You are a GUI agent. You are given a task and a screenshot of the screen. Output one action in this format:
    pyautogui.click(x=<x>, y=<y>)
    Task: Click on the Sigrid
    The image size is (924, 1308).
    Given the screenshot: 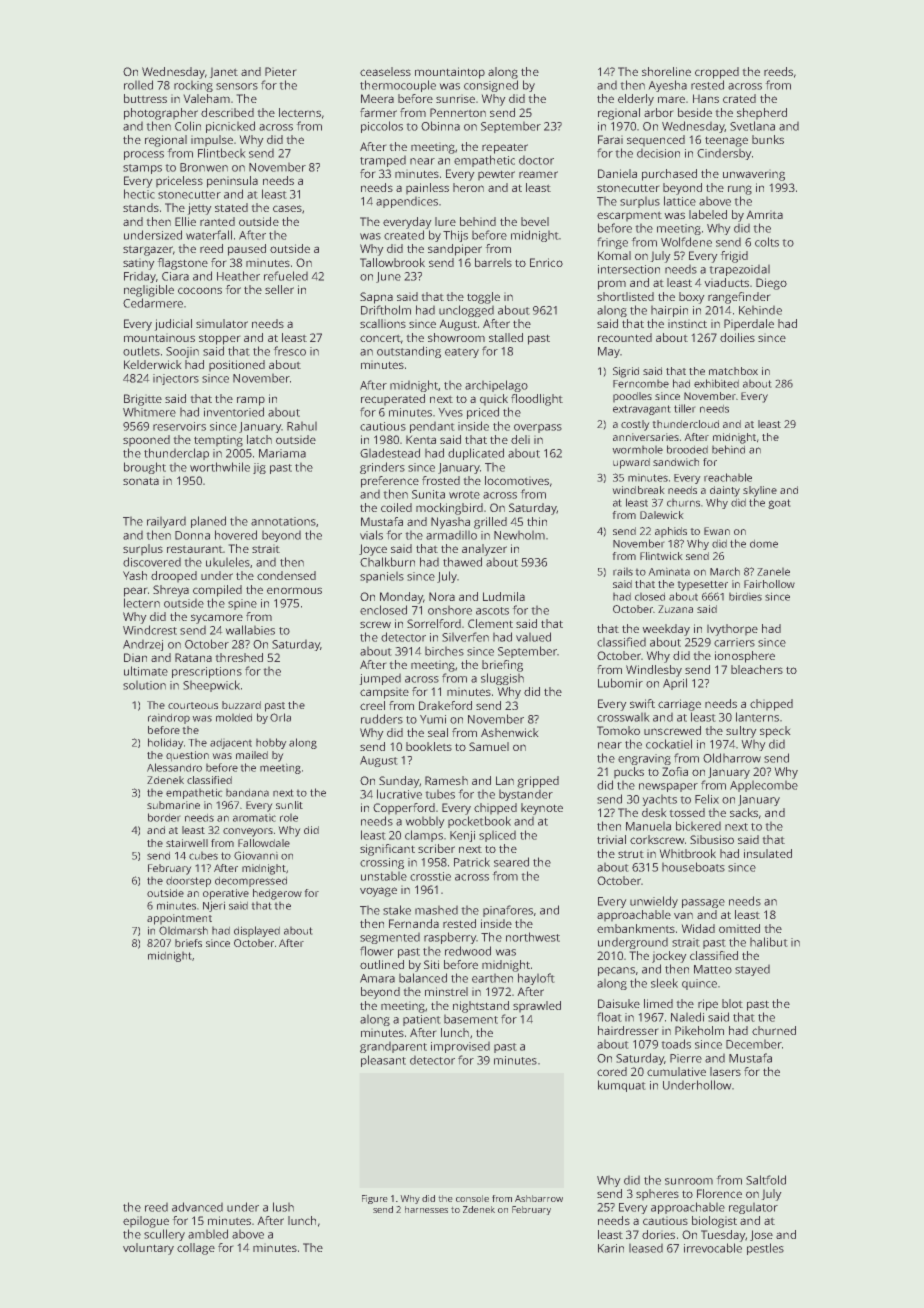 What is the action you would take?
    pyautogui.click(x=626, y=372)
